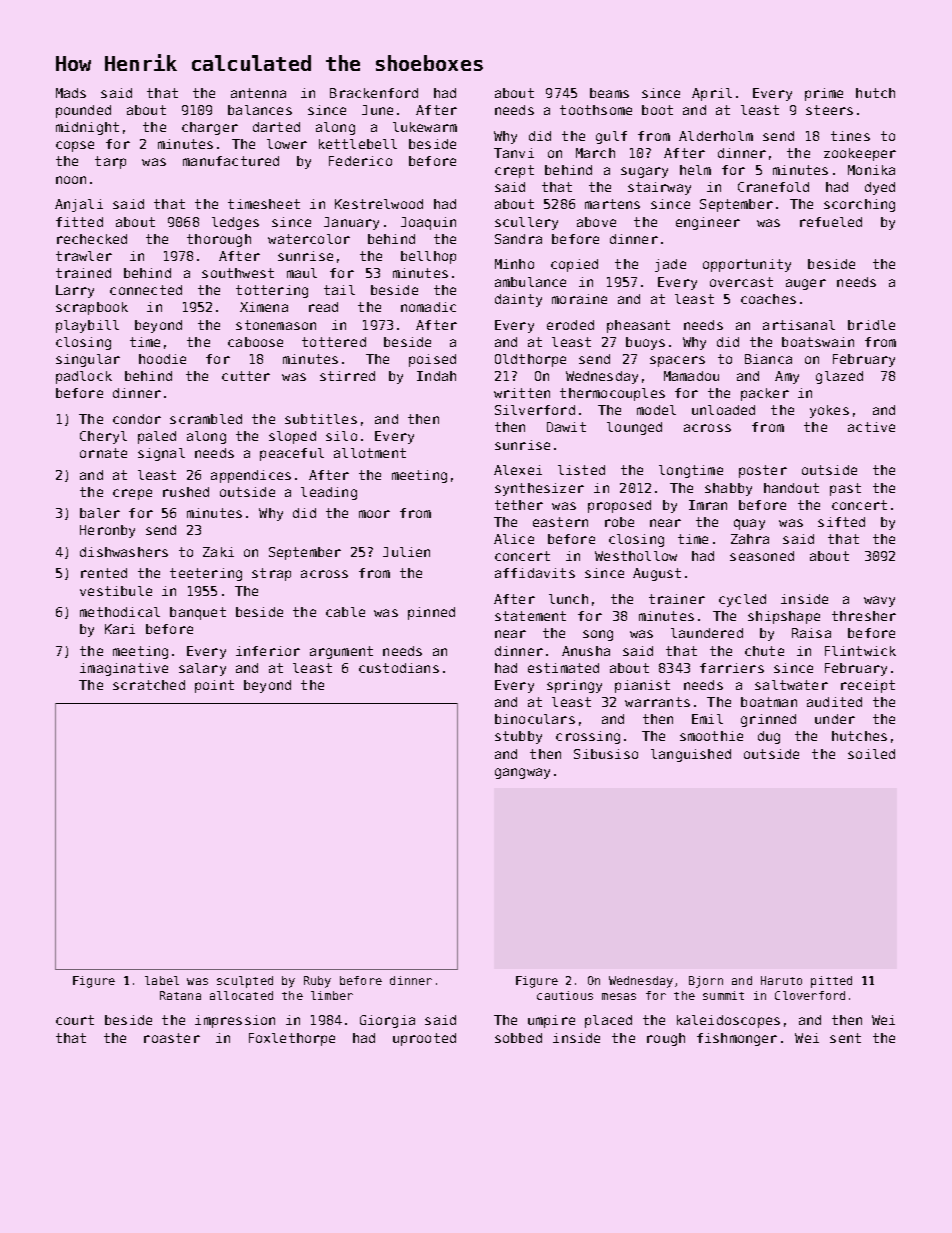 The image size is (952, 1233). Describe the element at coordinates (829, 411) in the screenshot. I see `yokes` at that location.
